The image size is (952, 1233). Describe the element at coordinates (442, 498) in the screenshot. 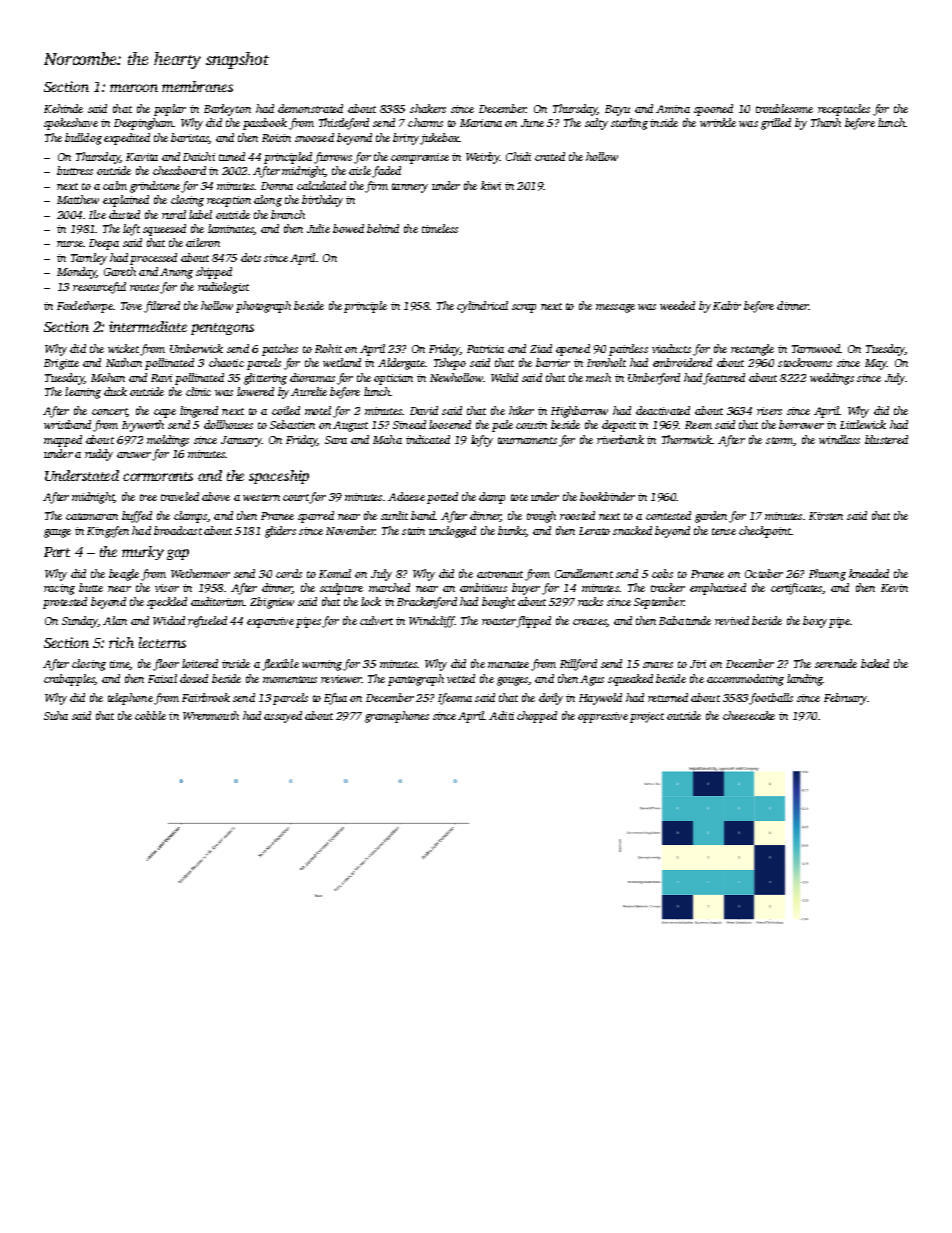

I see `potted` at that location.
